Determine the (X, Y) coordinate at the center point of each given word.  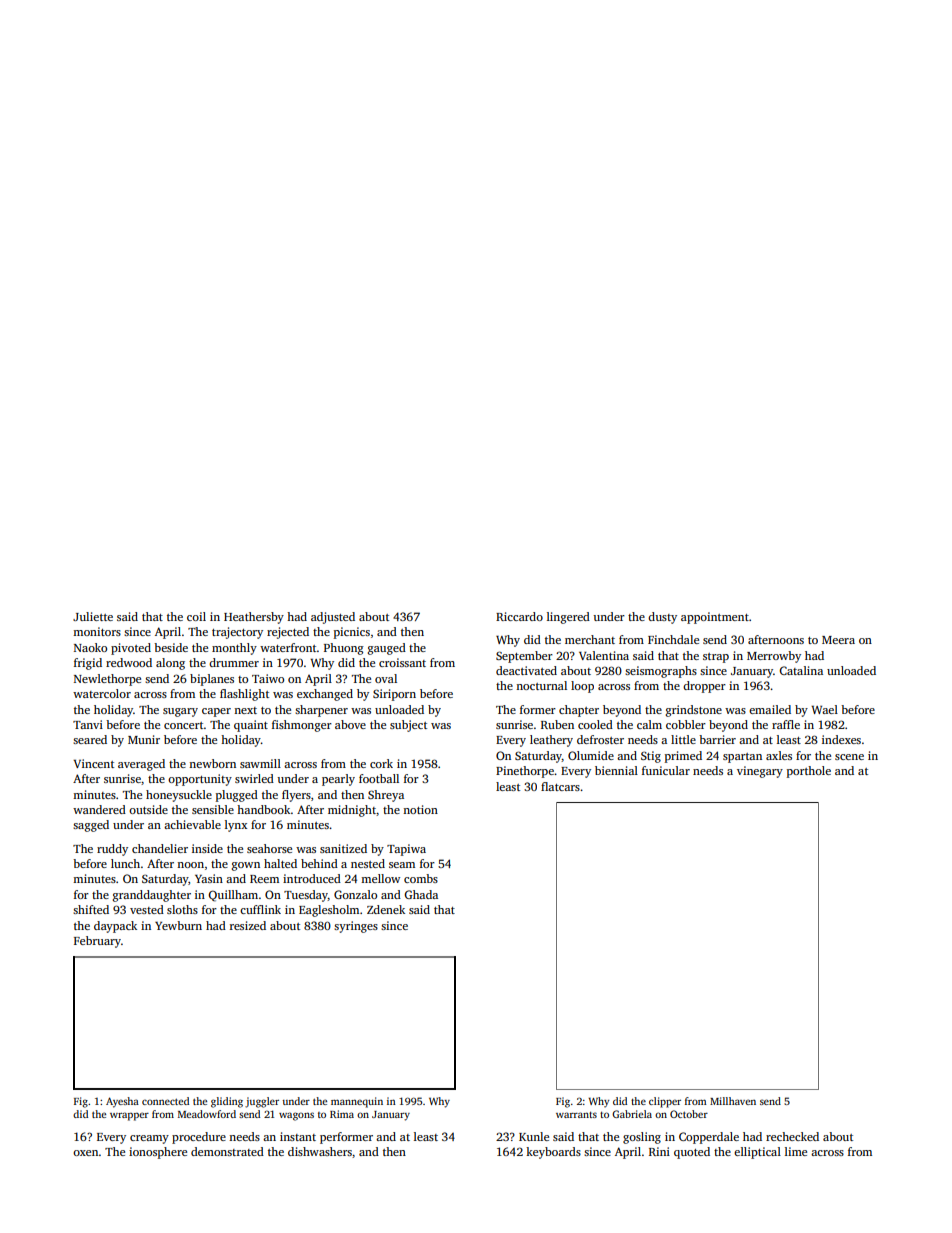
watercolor (102, 693)
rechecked (792, 1136)
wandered (99, 809)
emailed (770, 709)
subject (408, 726)
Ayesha (122, 1102)
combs (421, 878)
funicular (666, 770)
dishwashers (320, 1151)
